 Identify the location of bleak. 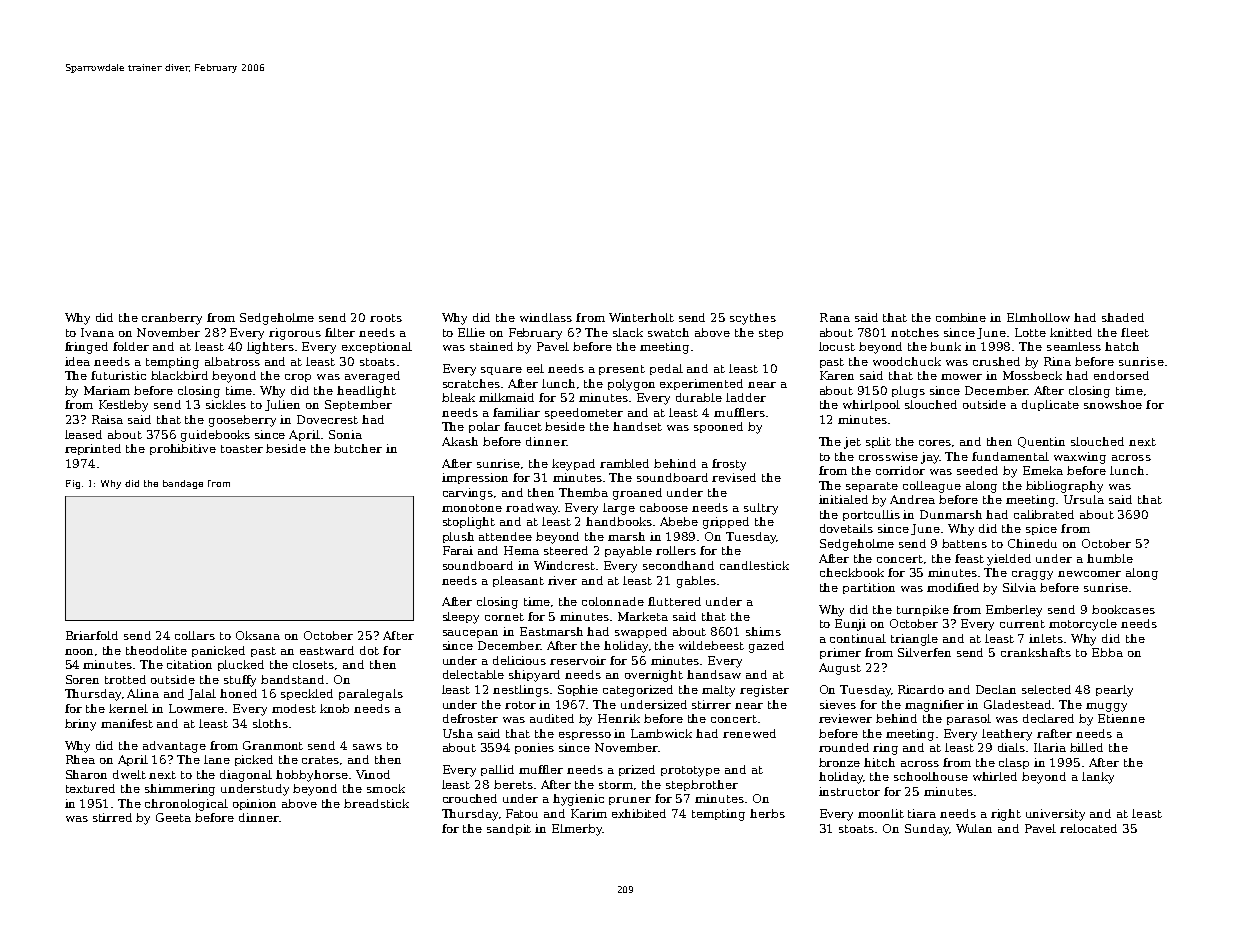
(458, 397).
